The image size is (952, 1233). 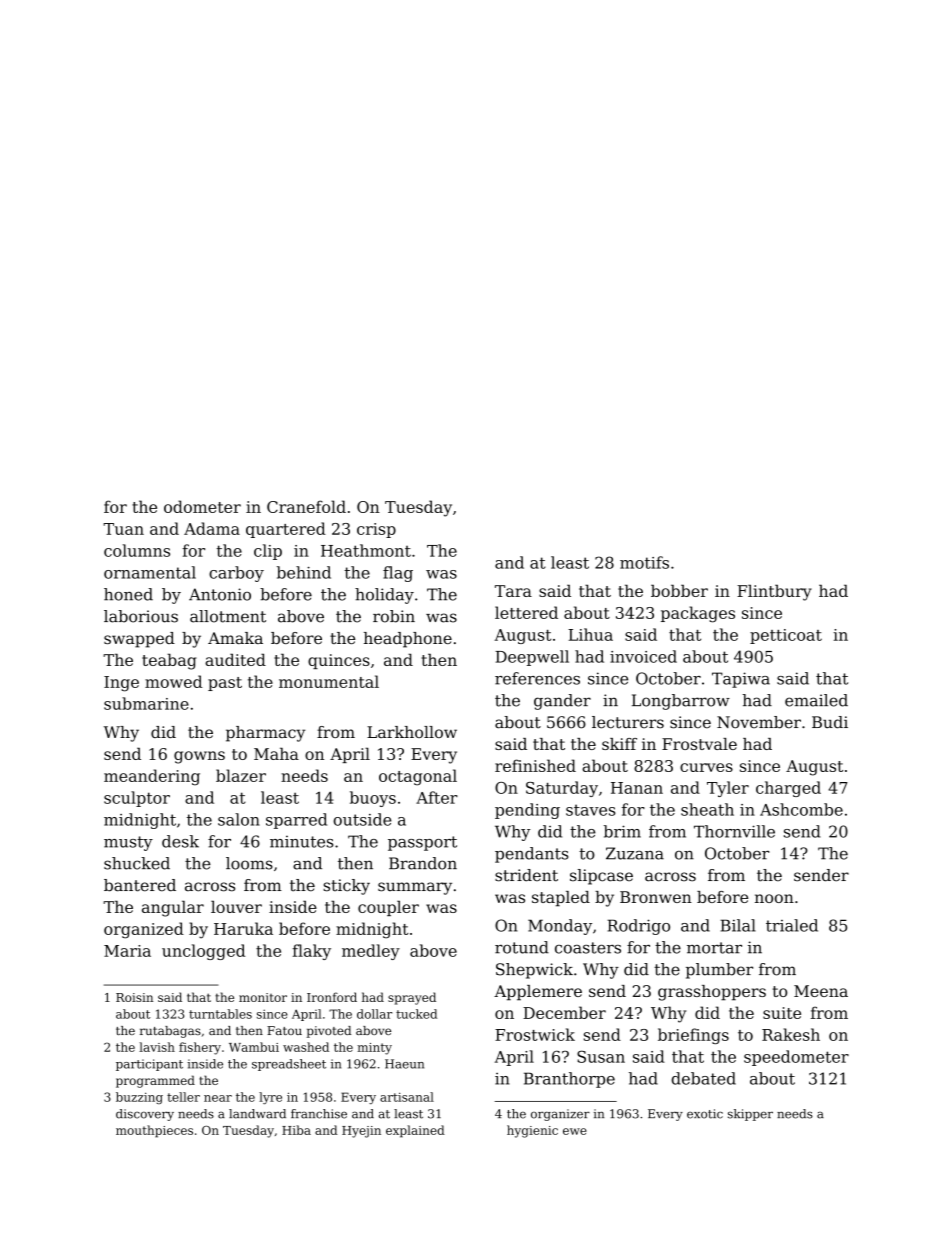 What do you see at coordinates (774, 592) in the screenshot?
I see `Flintbury` at bounding box center [774, 592].
